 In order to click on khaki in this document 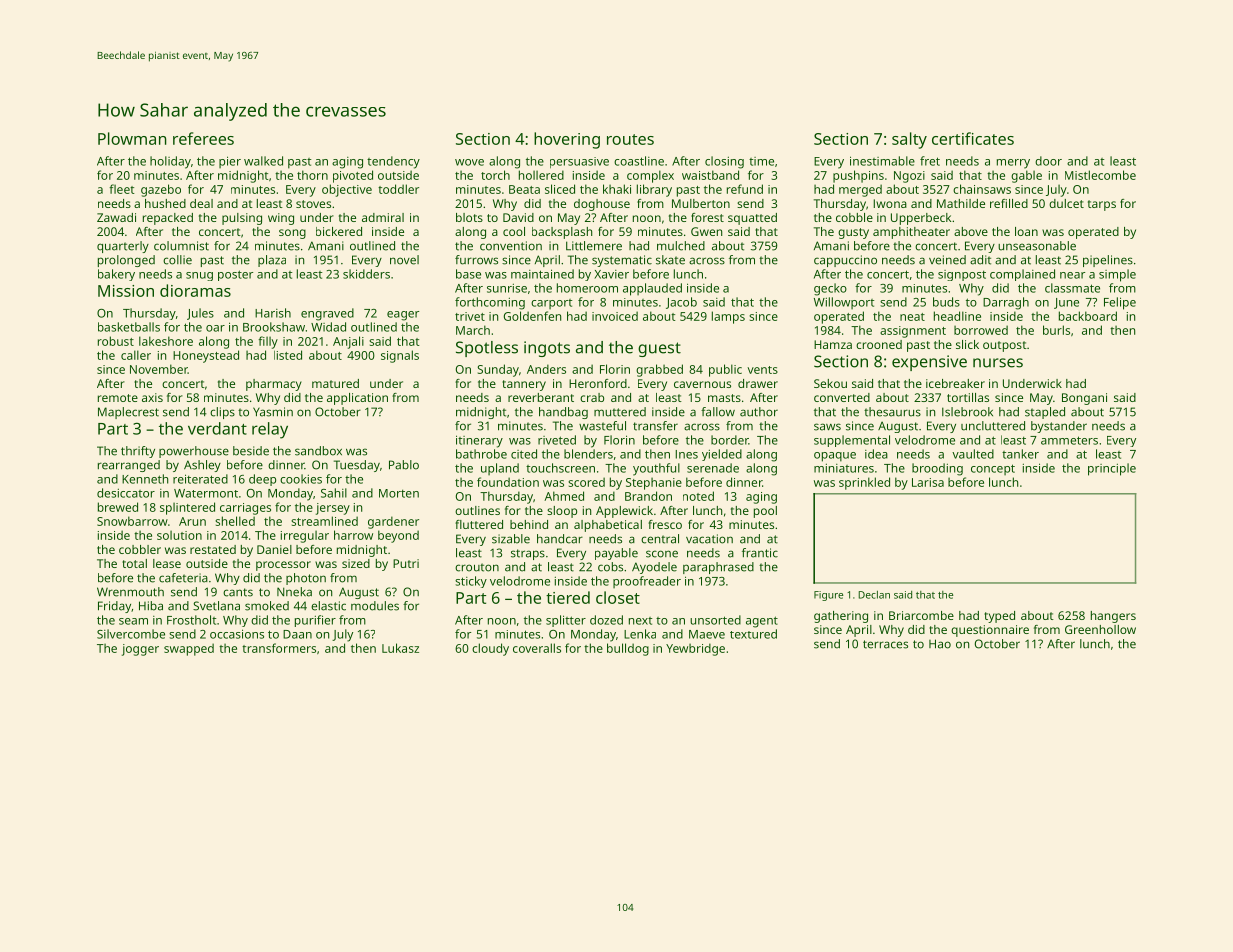, I will do `click(617, 189)`.
